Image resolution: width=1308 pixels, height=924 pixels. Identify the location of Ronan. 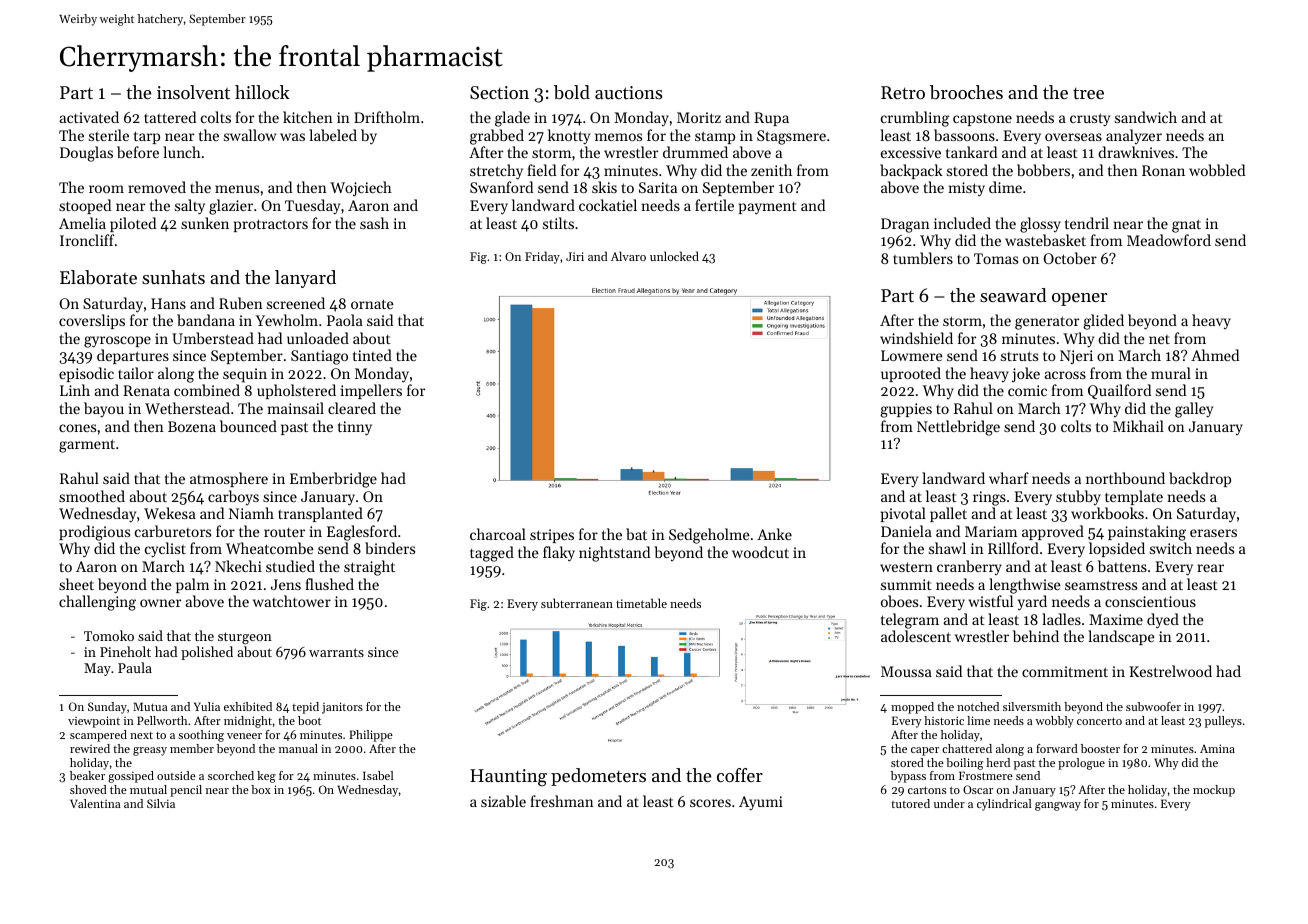
(1163, 170).
